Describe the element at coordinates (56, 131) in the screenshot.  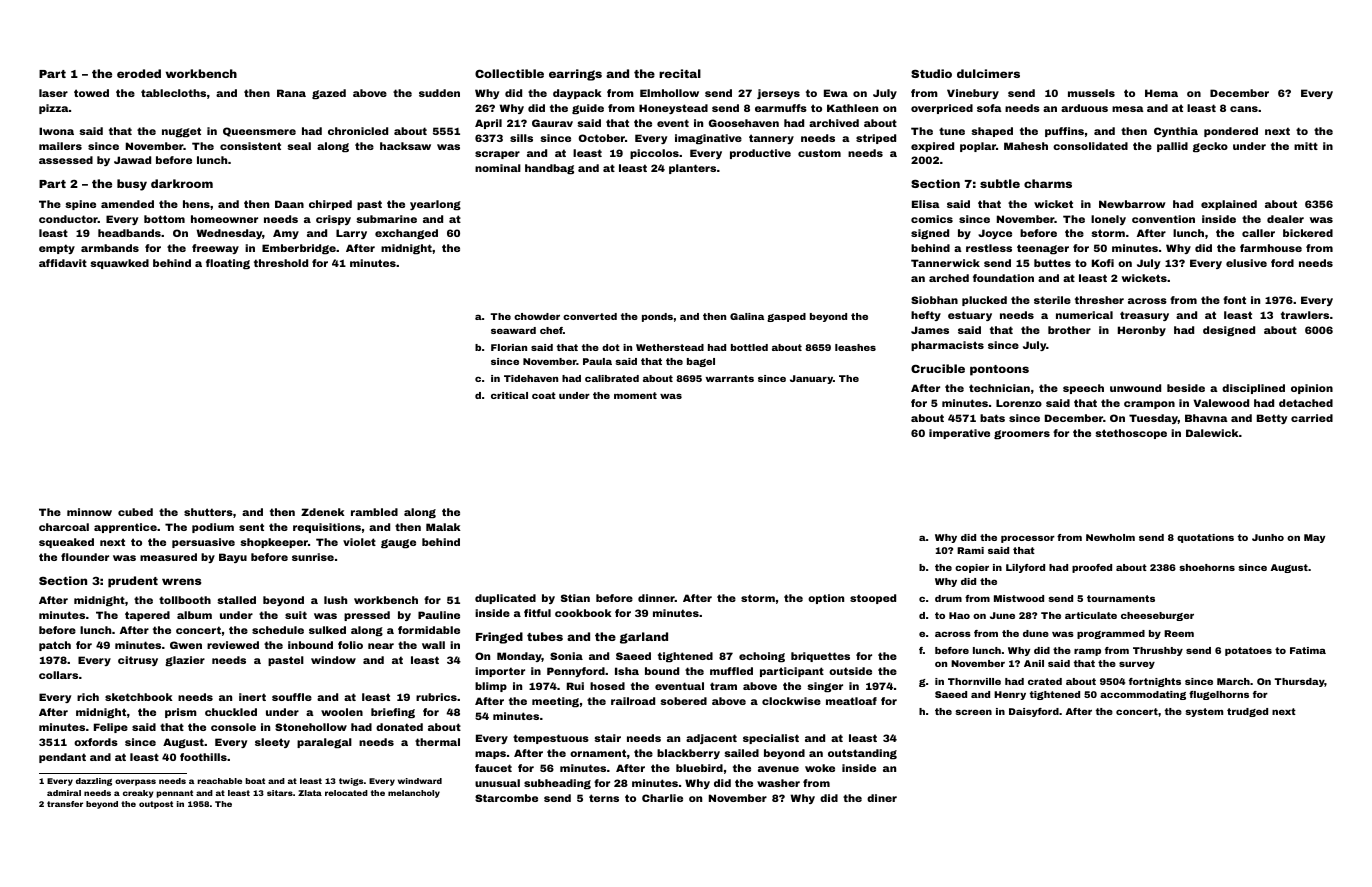
I see `Iwona` at that location.
